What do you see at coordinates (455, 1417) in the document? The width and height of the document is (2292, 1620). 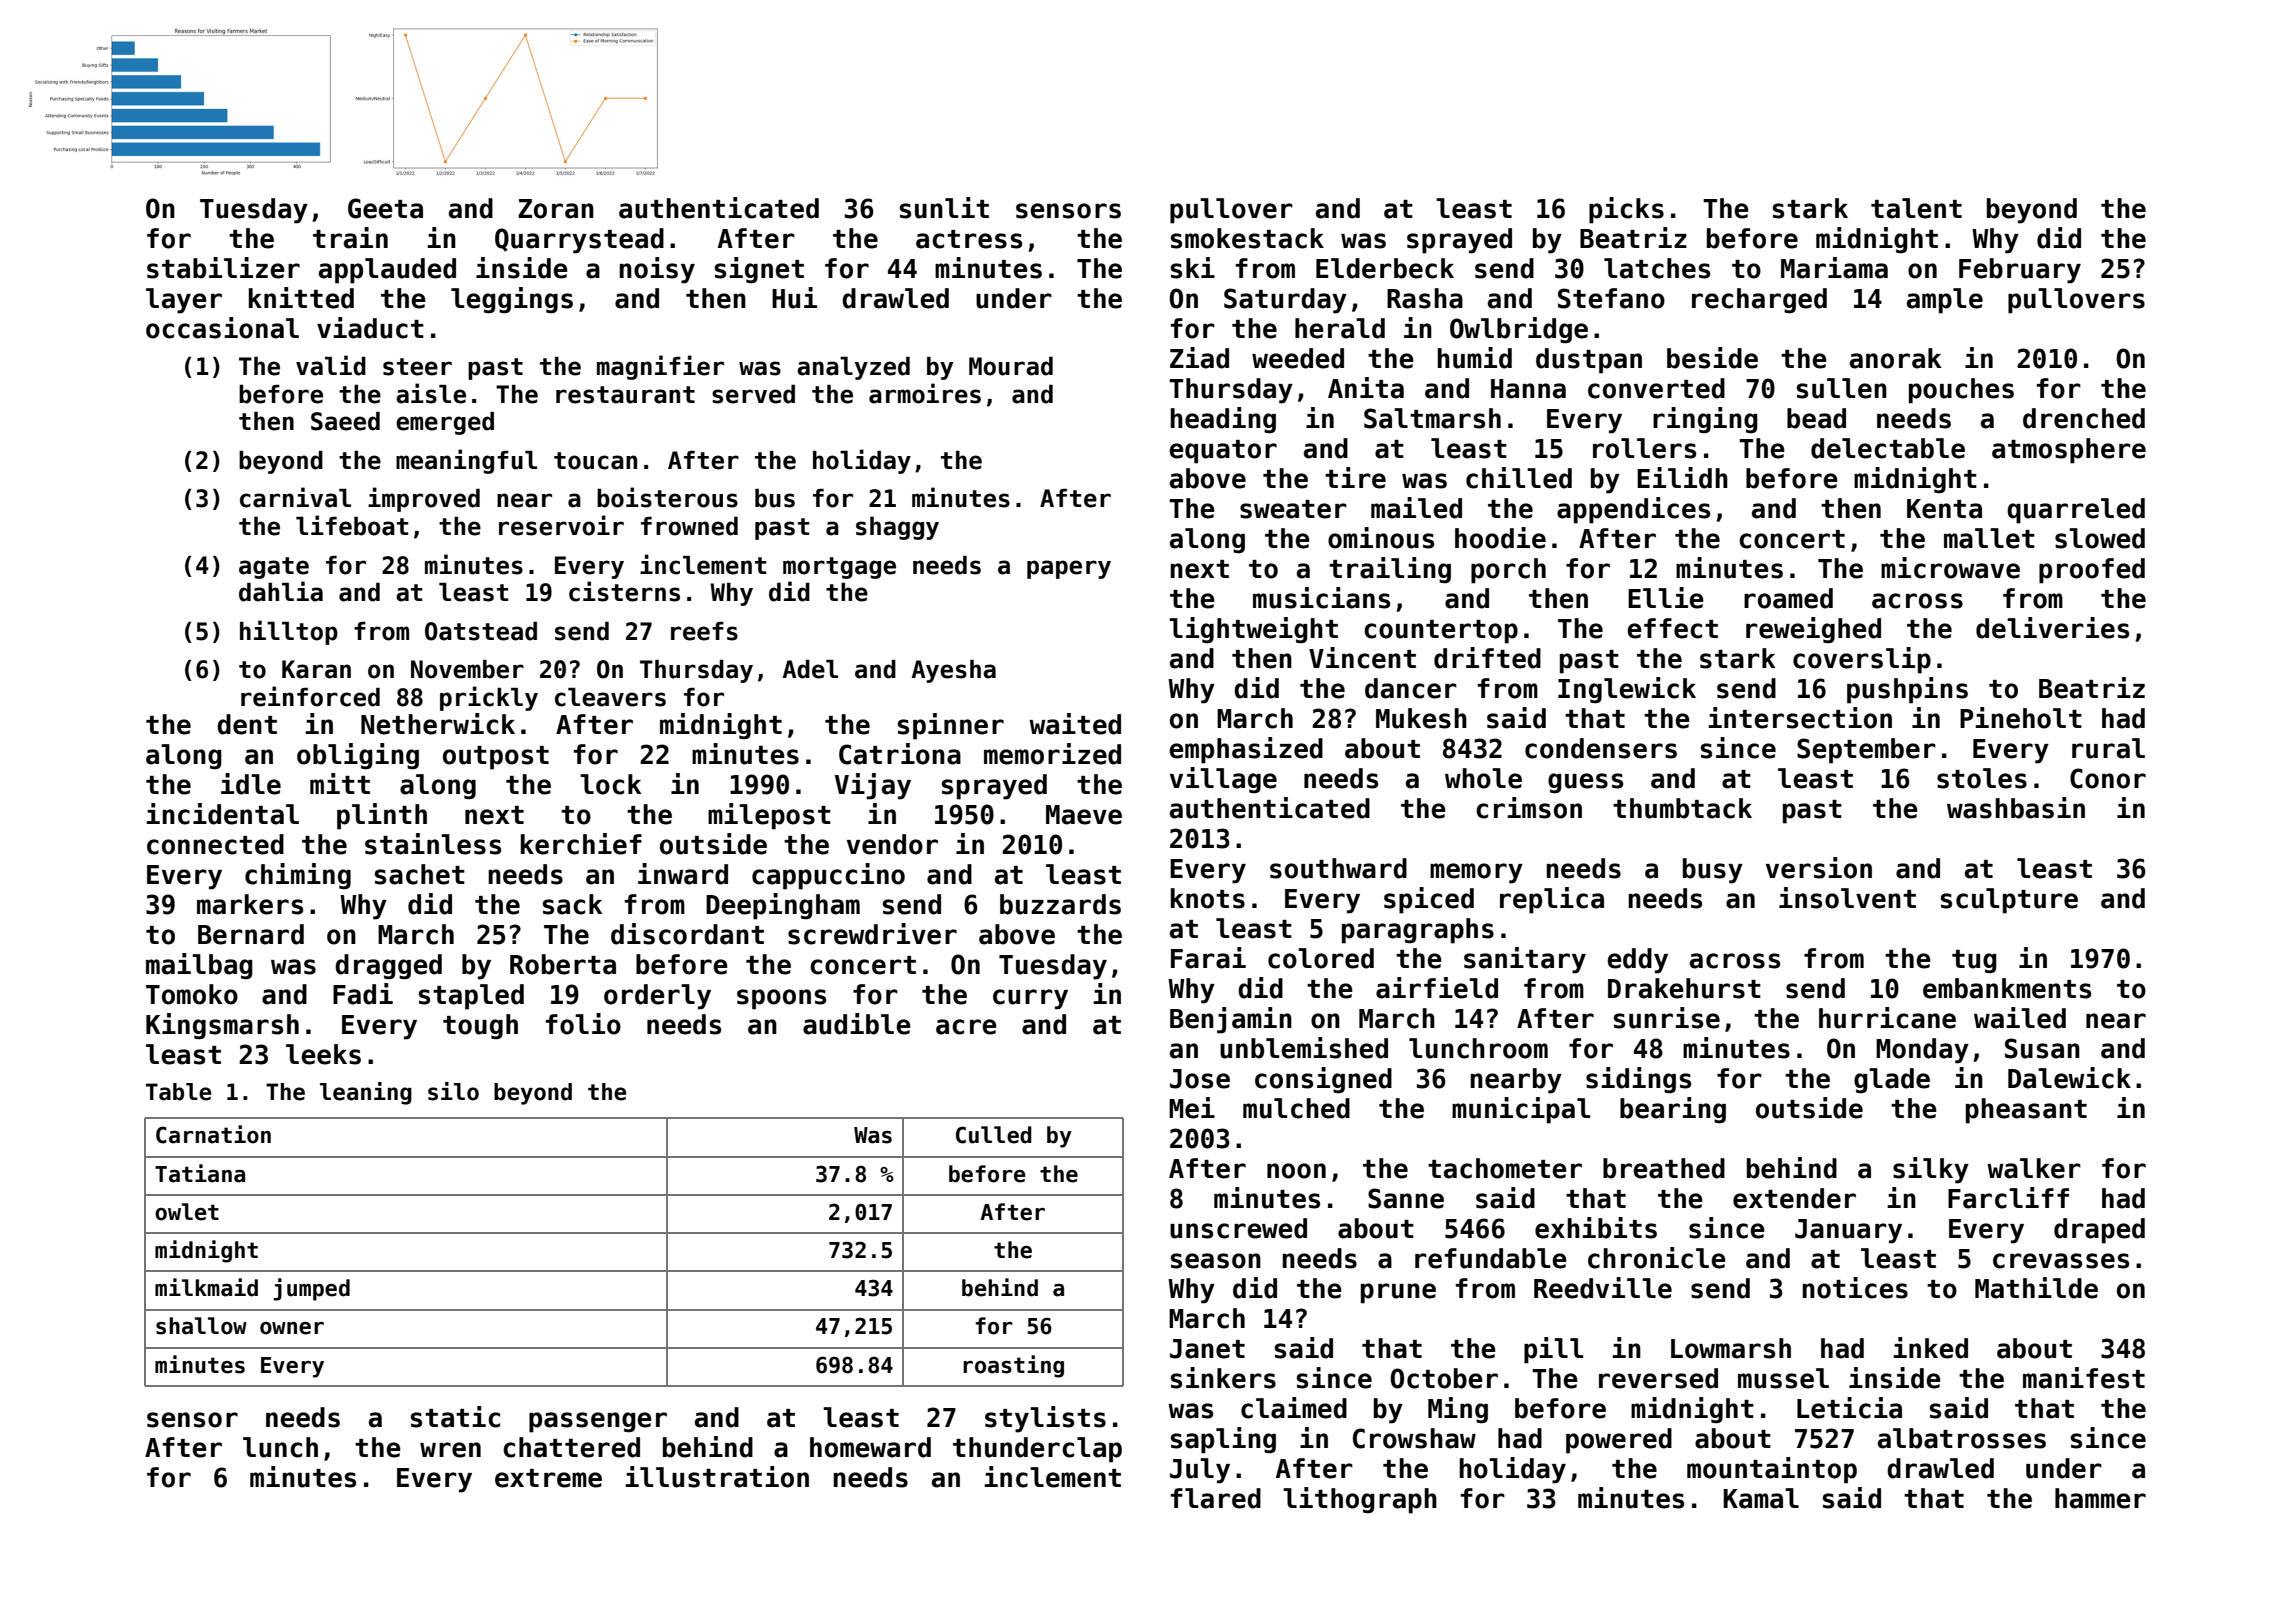 I see `static` at bounding box center [455, 1417].
